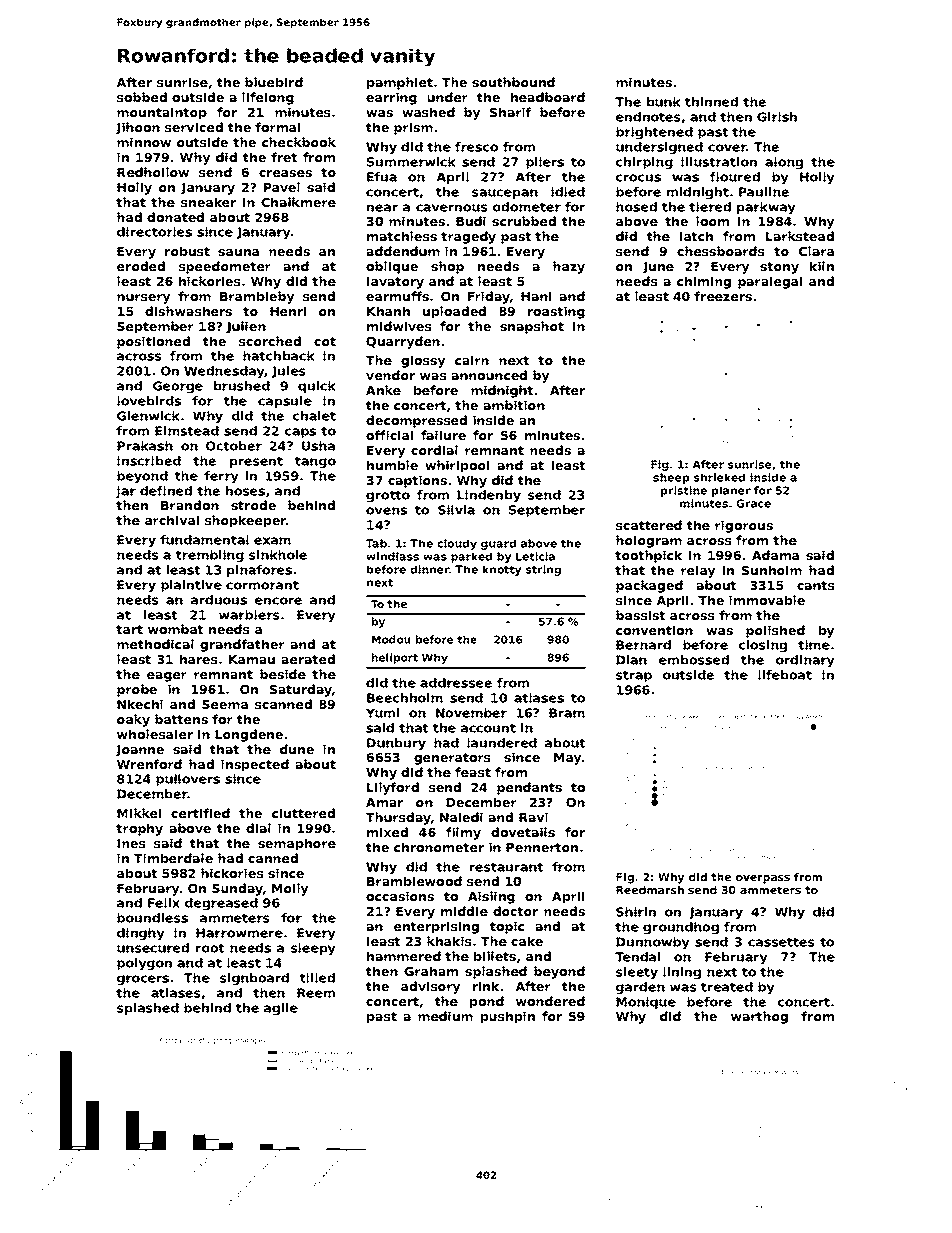 This screenshot has width=952, height=1233. I want to click on agile, so click(281, 1009).
